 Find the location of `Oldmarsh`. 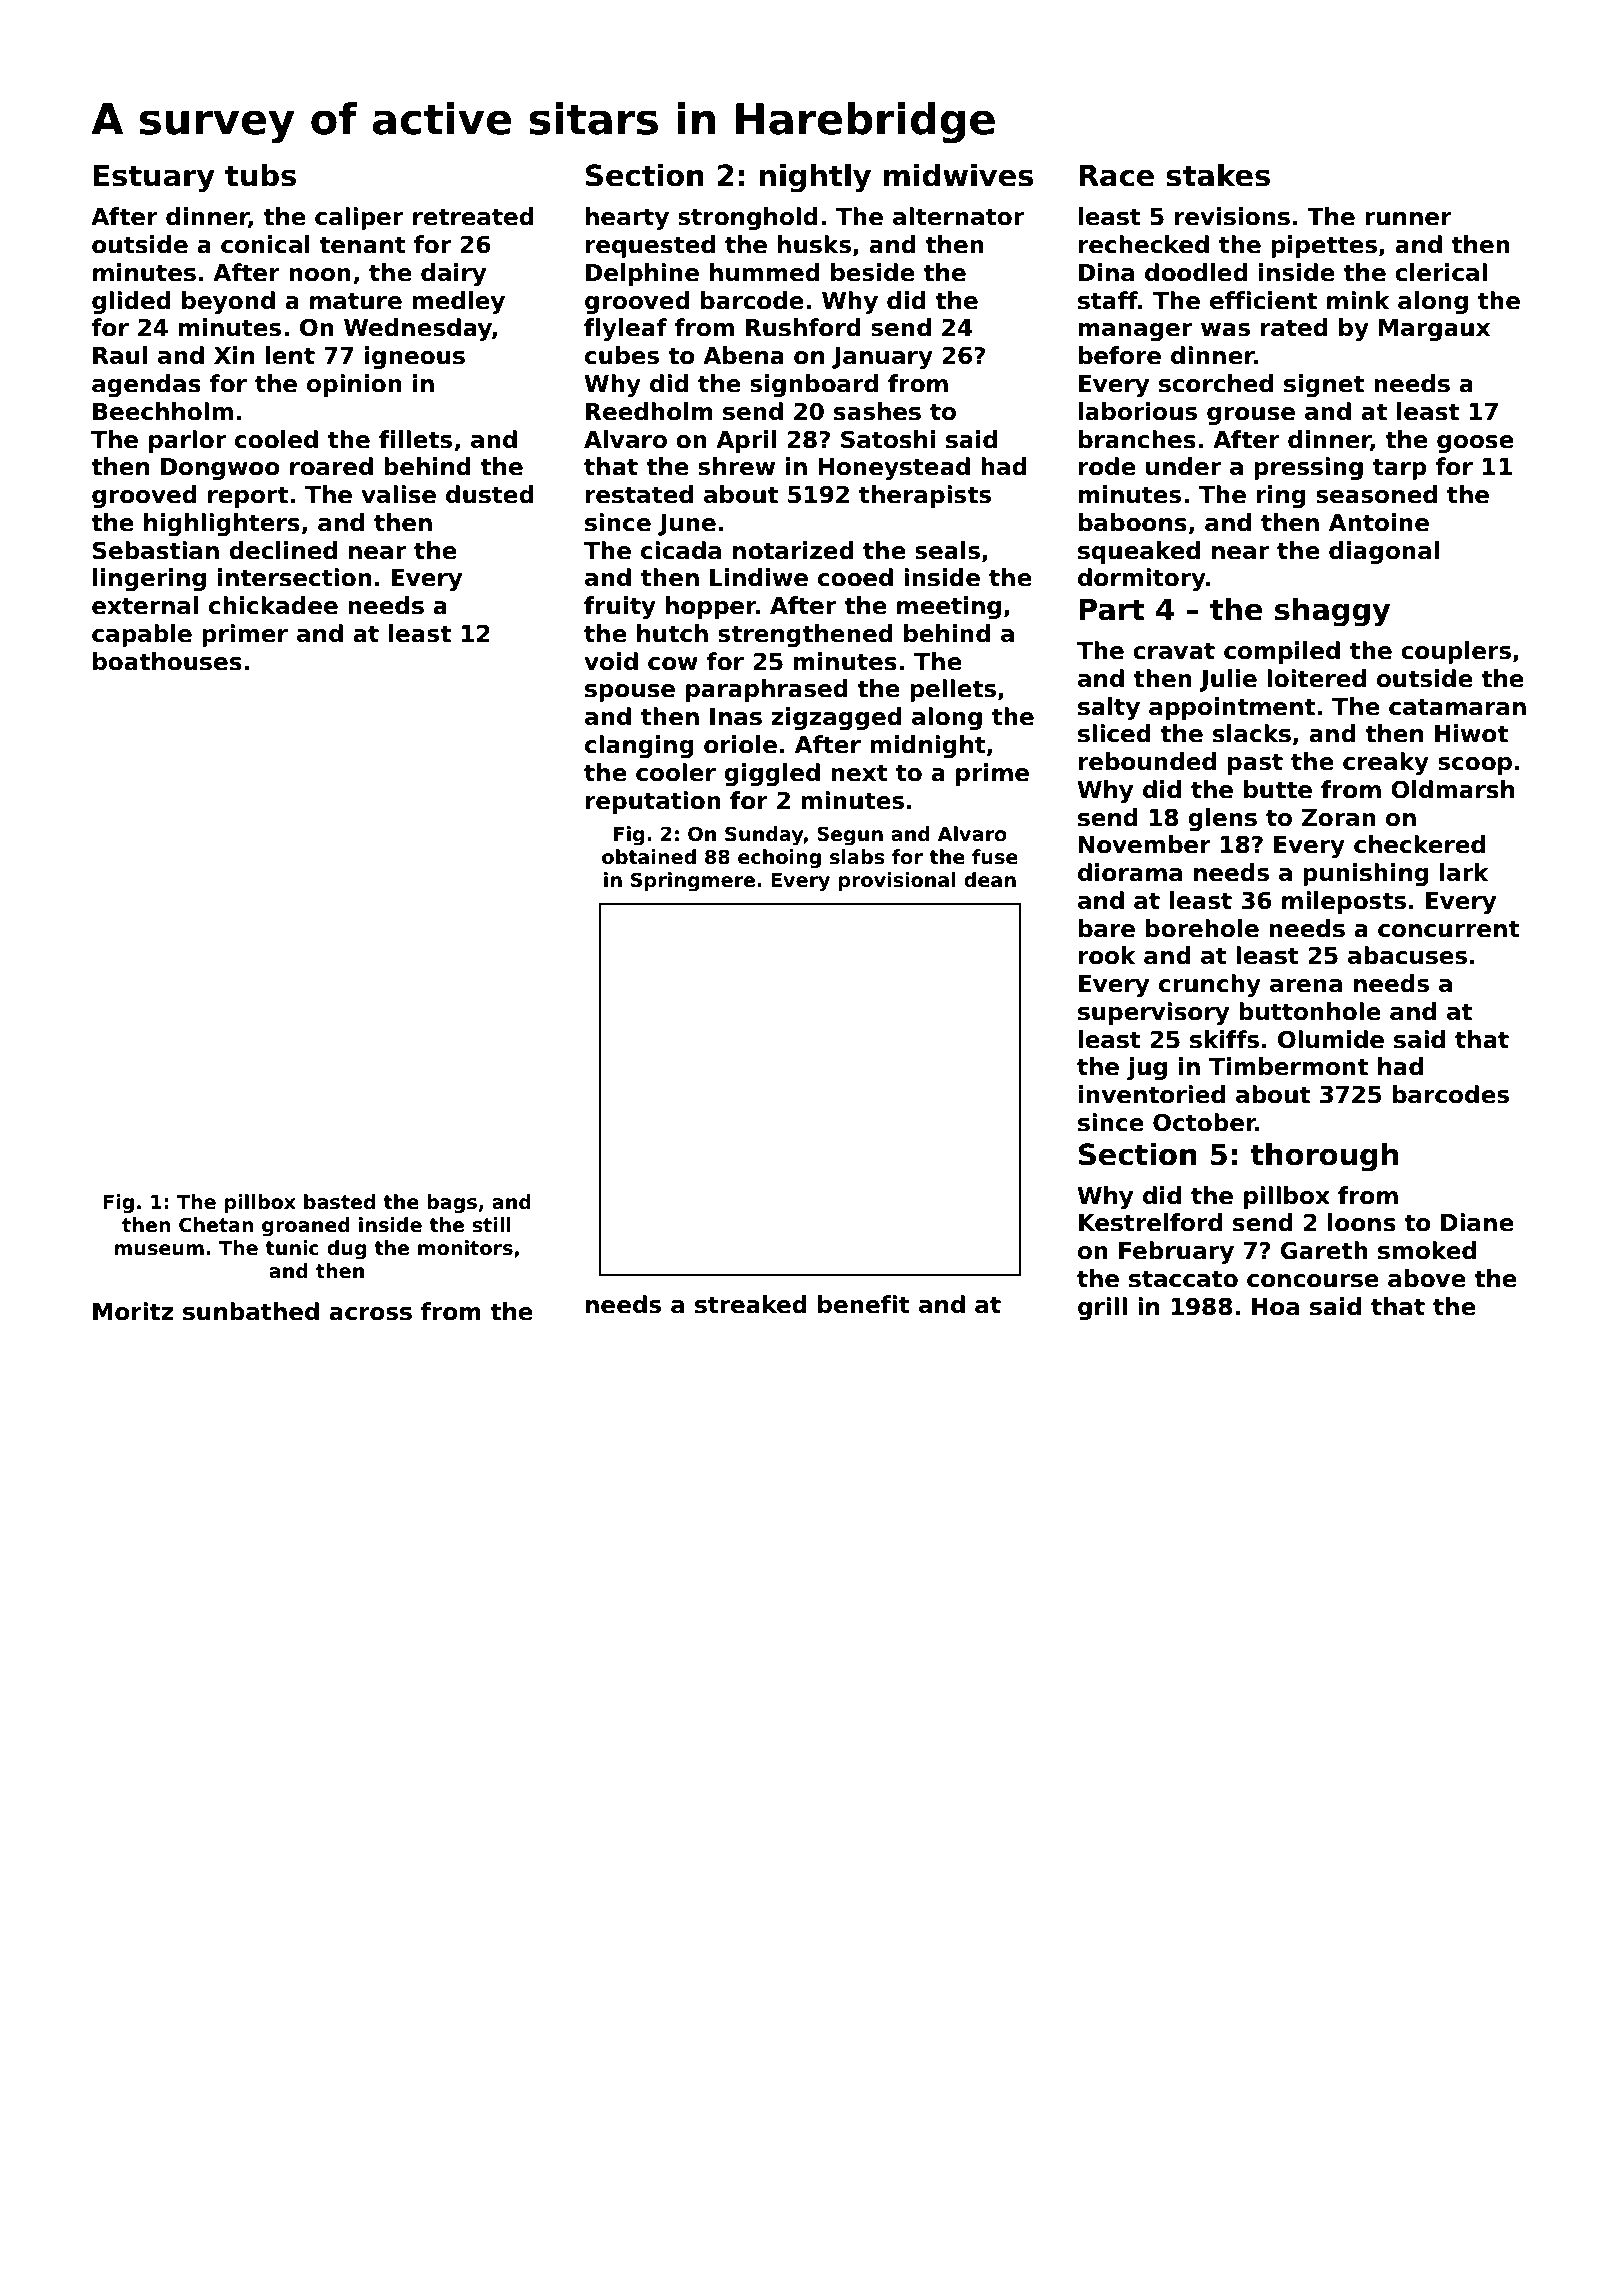

Oldmarsh is located at coordinates (1452, 789).
